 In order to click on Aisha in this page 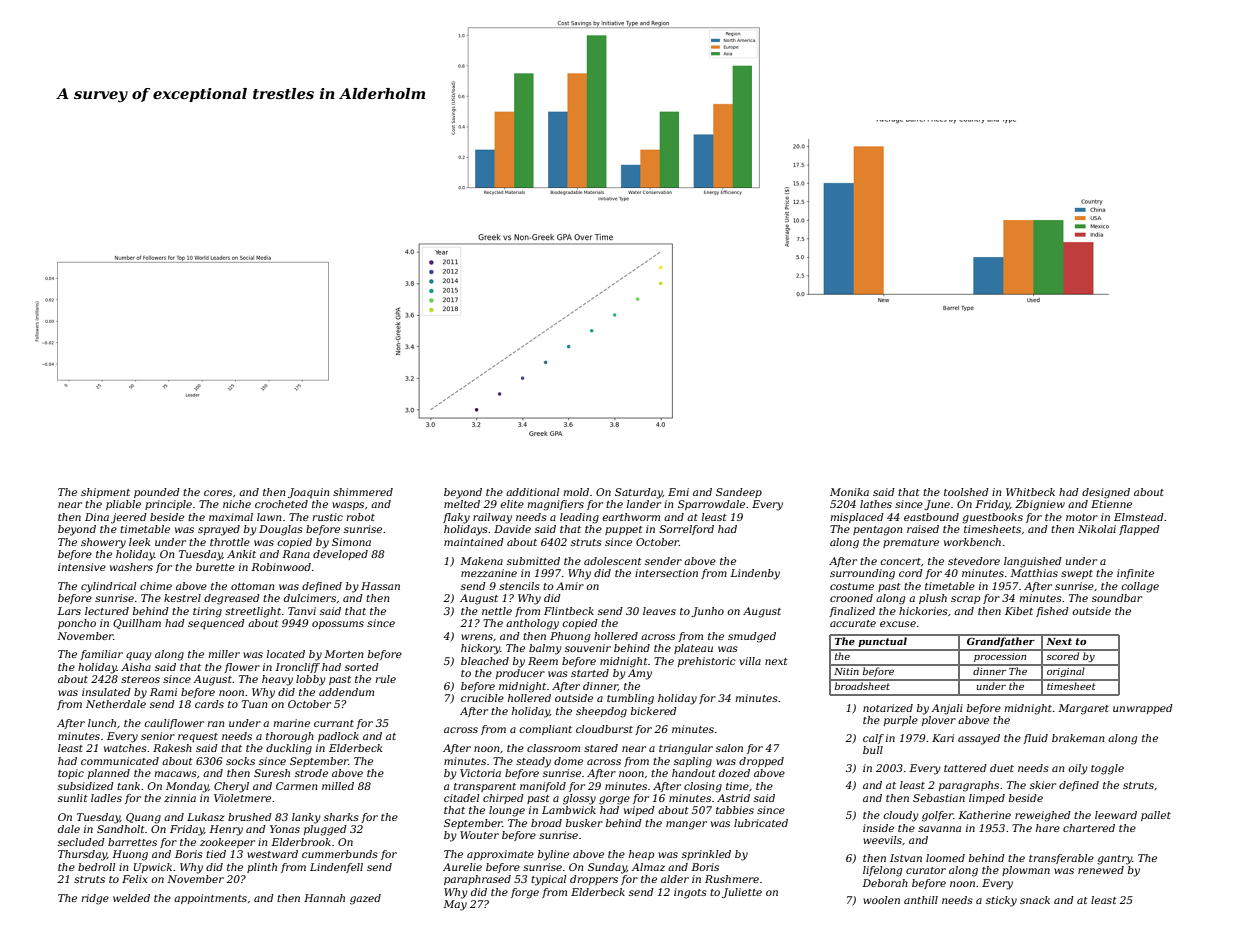, I will do `click(136, 667)`.
